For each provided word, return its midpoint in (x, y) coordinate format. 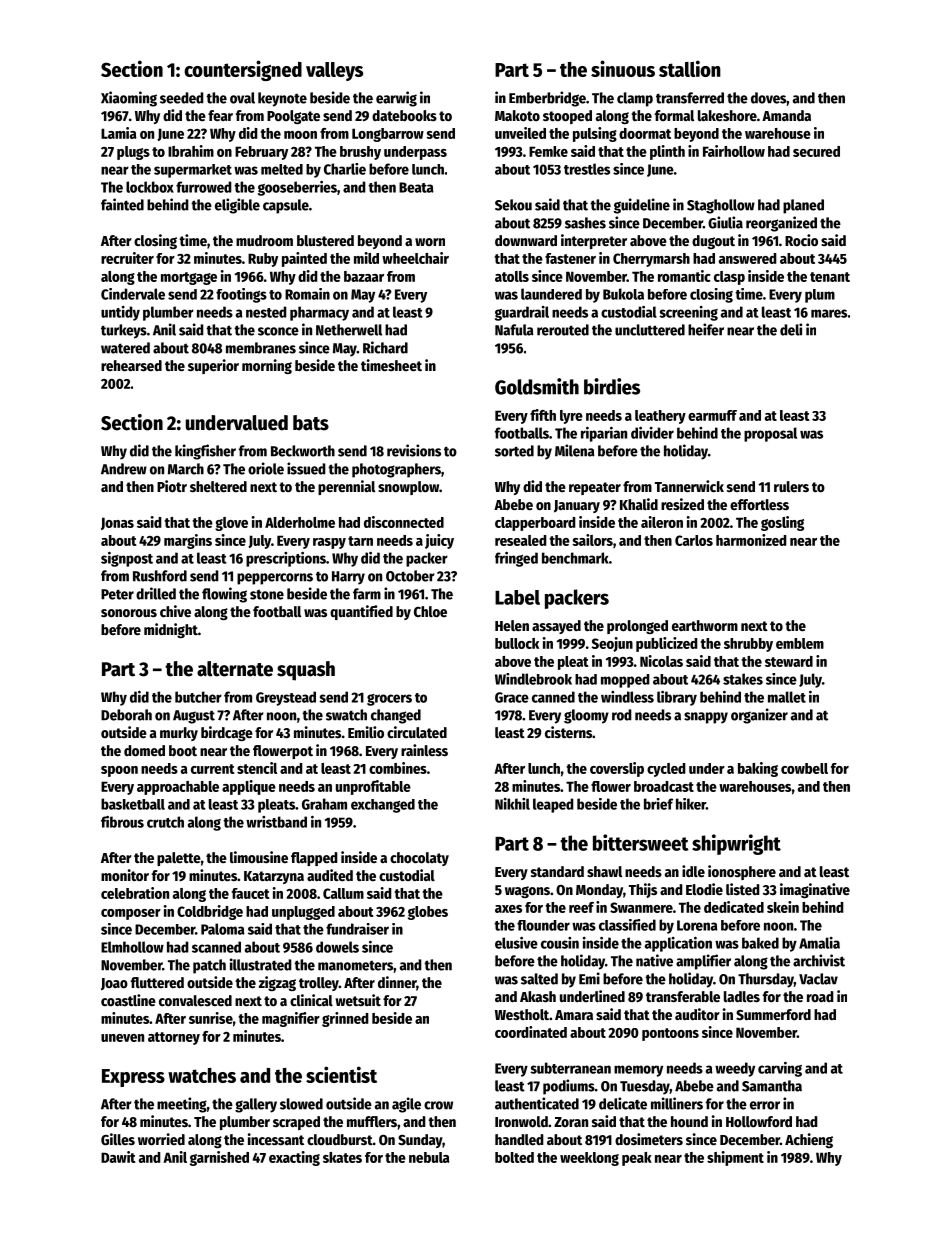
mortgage (189, 278)
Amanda (786, 115)
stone (267, 594)
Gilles (118, 1139)
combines (398, 768)
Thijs (643, 890)
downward (526, 240)
